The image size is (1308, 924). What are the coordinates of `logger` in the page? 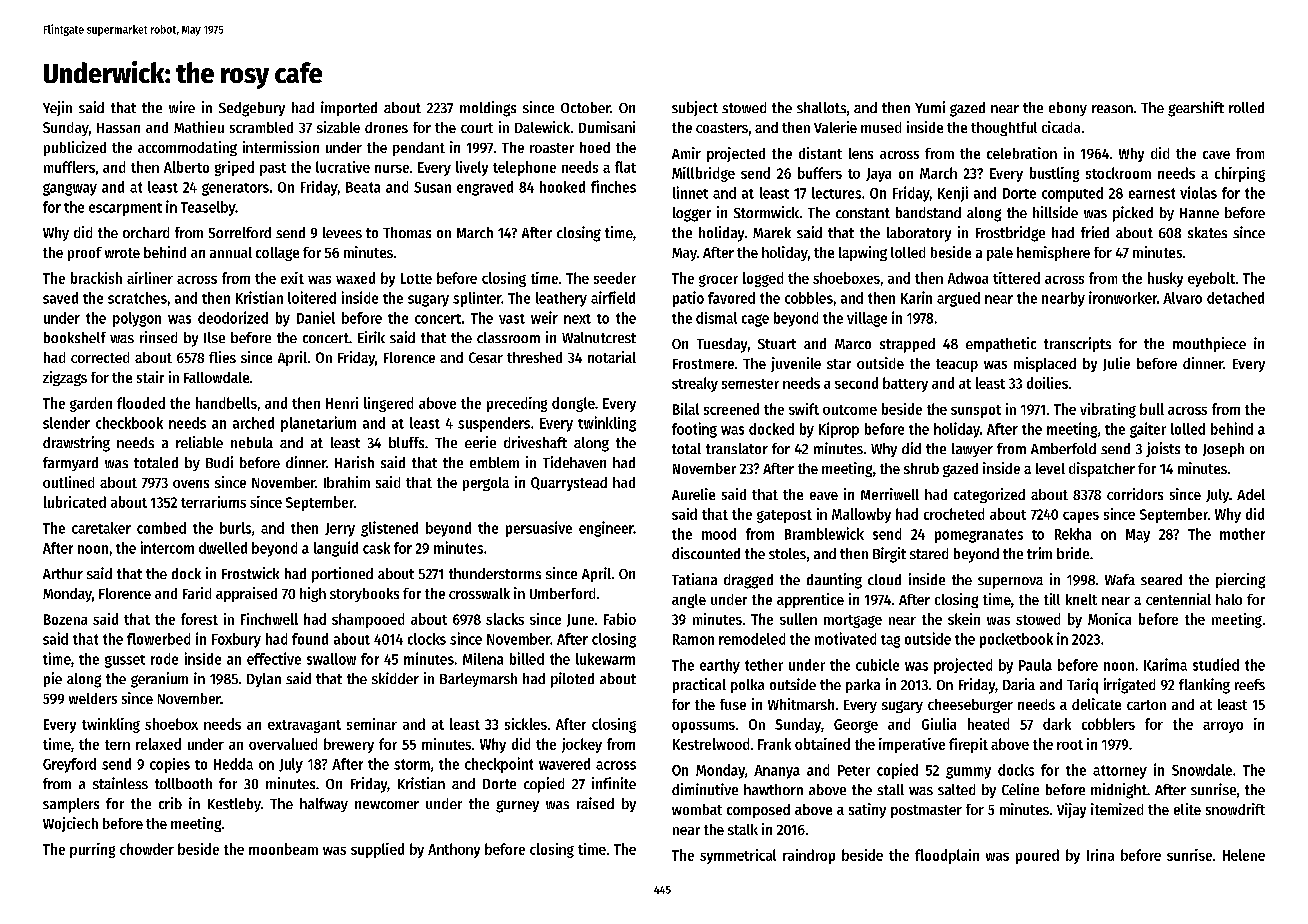 It's located at (692, 214).
